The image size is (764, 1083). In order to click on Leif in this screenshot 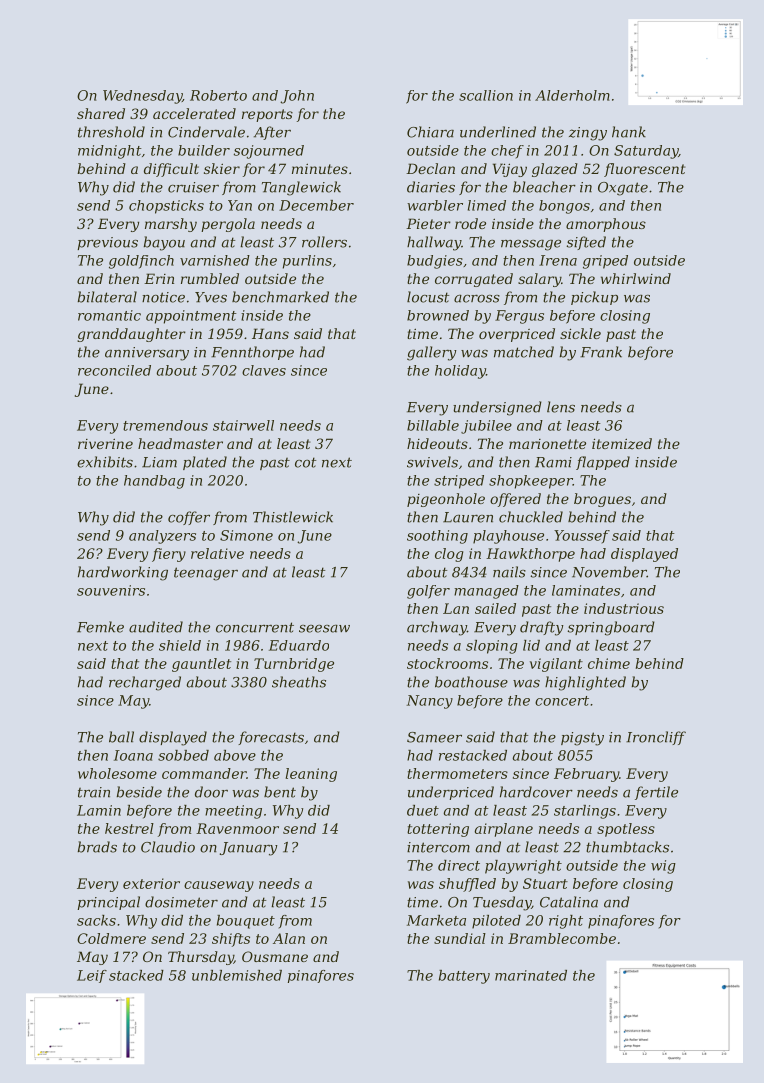, I will do `click(92, 976)`.
